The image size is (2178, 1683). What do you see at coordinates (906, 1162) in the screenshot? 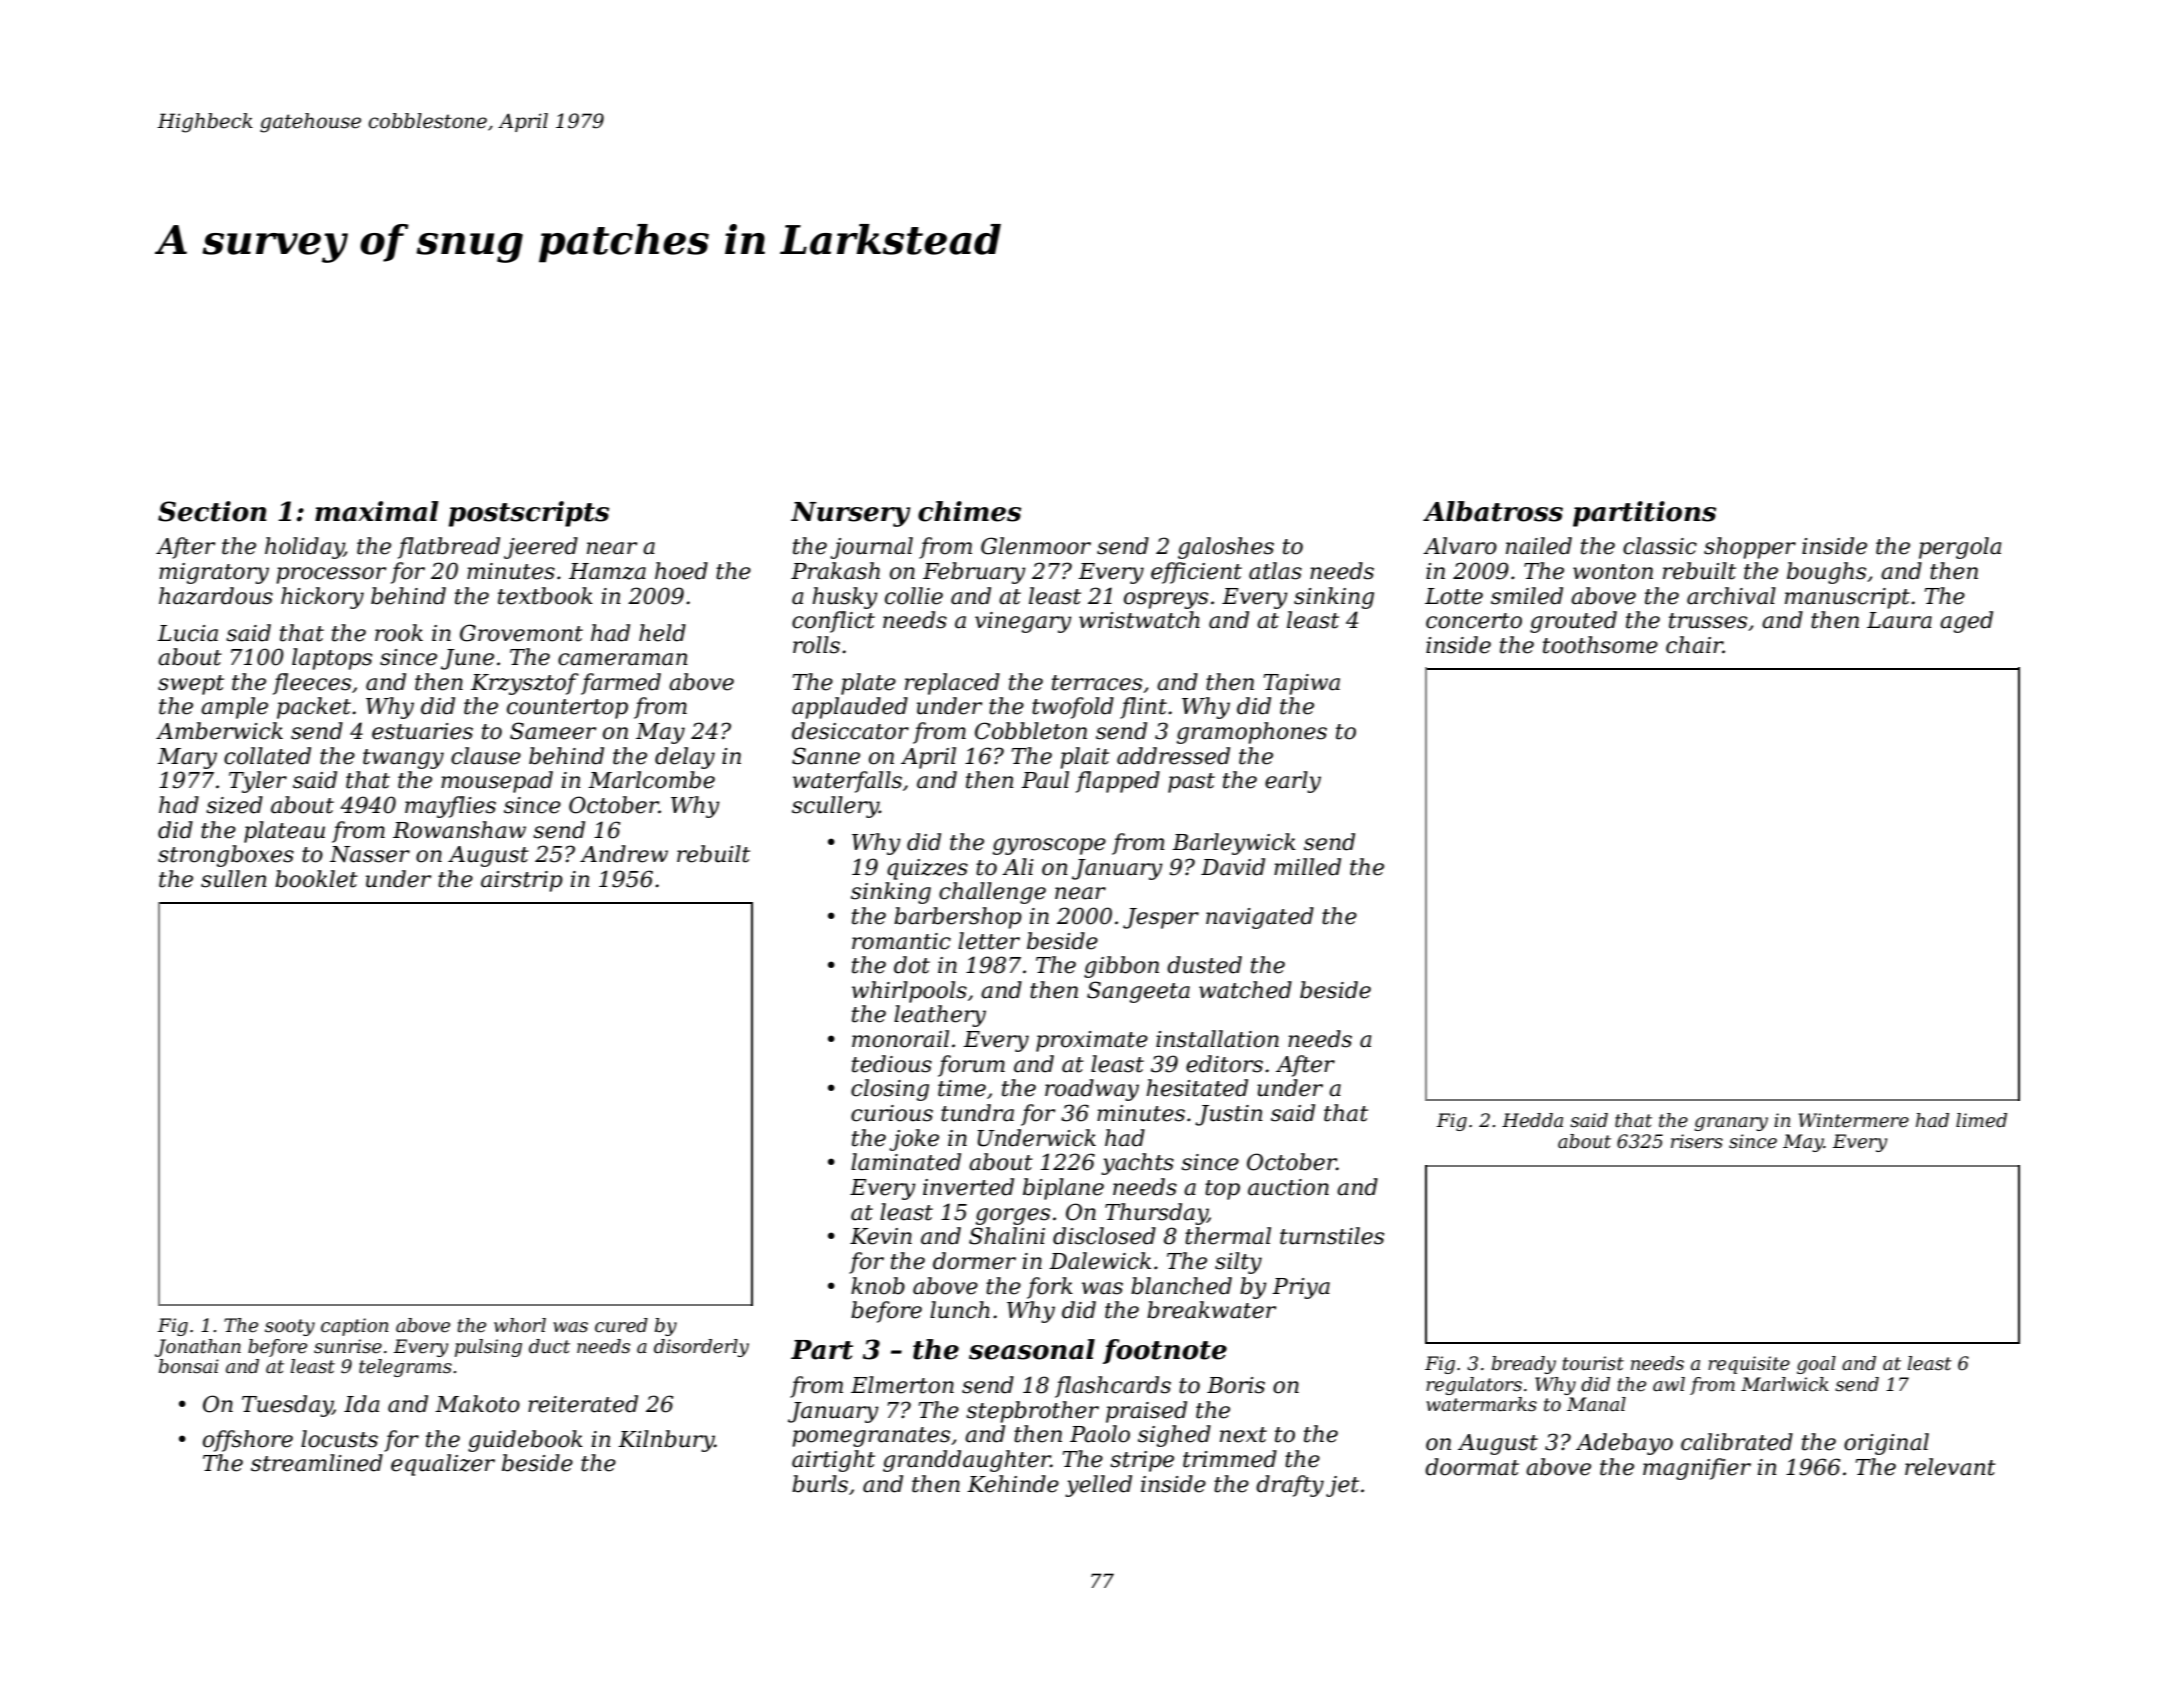
I see `laminated` at bounding box center [906, 1162].
